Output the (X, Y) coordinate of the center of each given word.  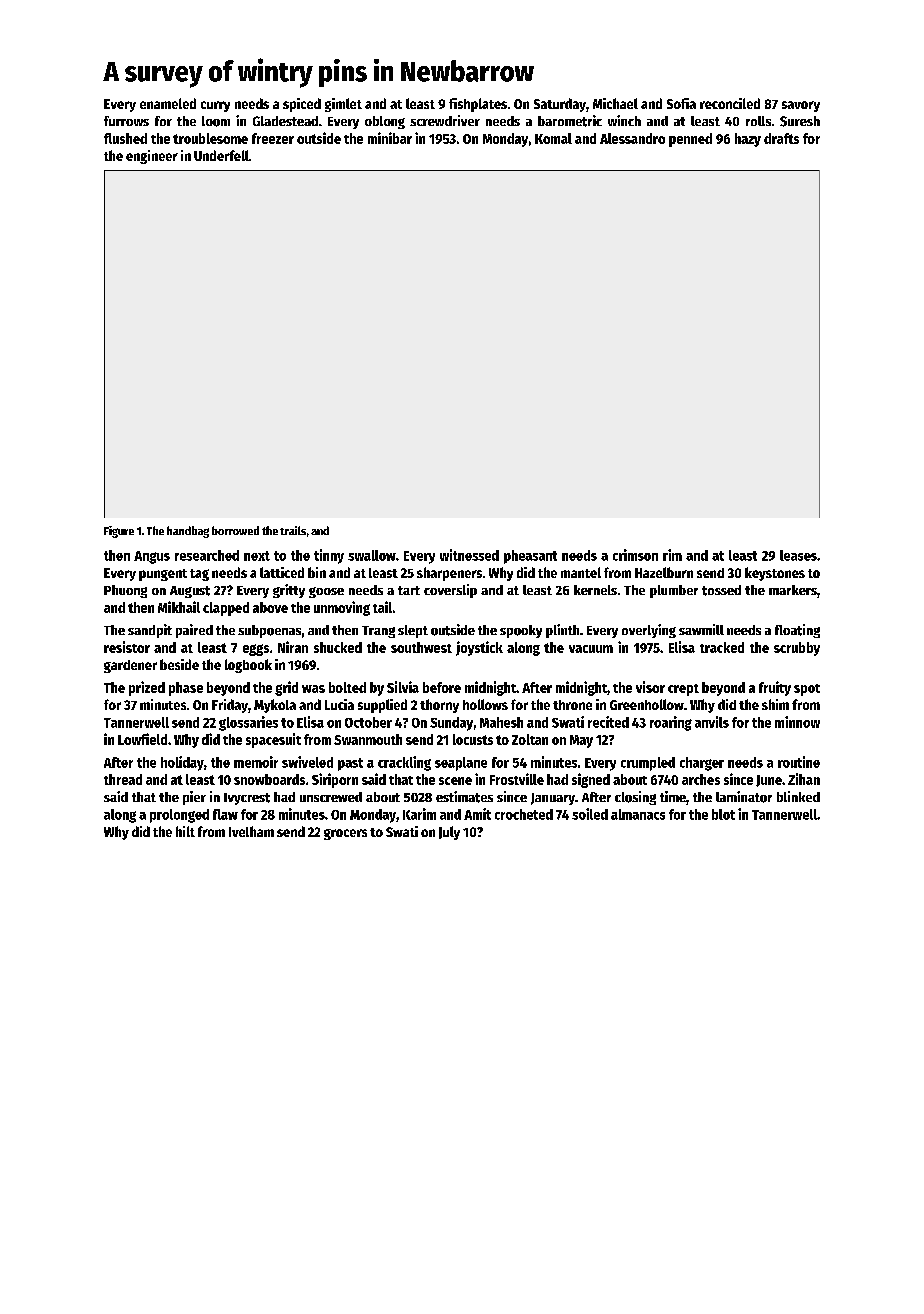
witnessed (469, 555)
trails (293, 530)
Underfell (221, 155)
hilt (185, 831)
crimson (635, 555)
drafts (781, 138)
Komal (553, 138)
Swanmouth (368, 739)
